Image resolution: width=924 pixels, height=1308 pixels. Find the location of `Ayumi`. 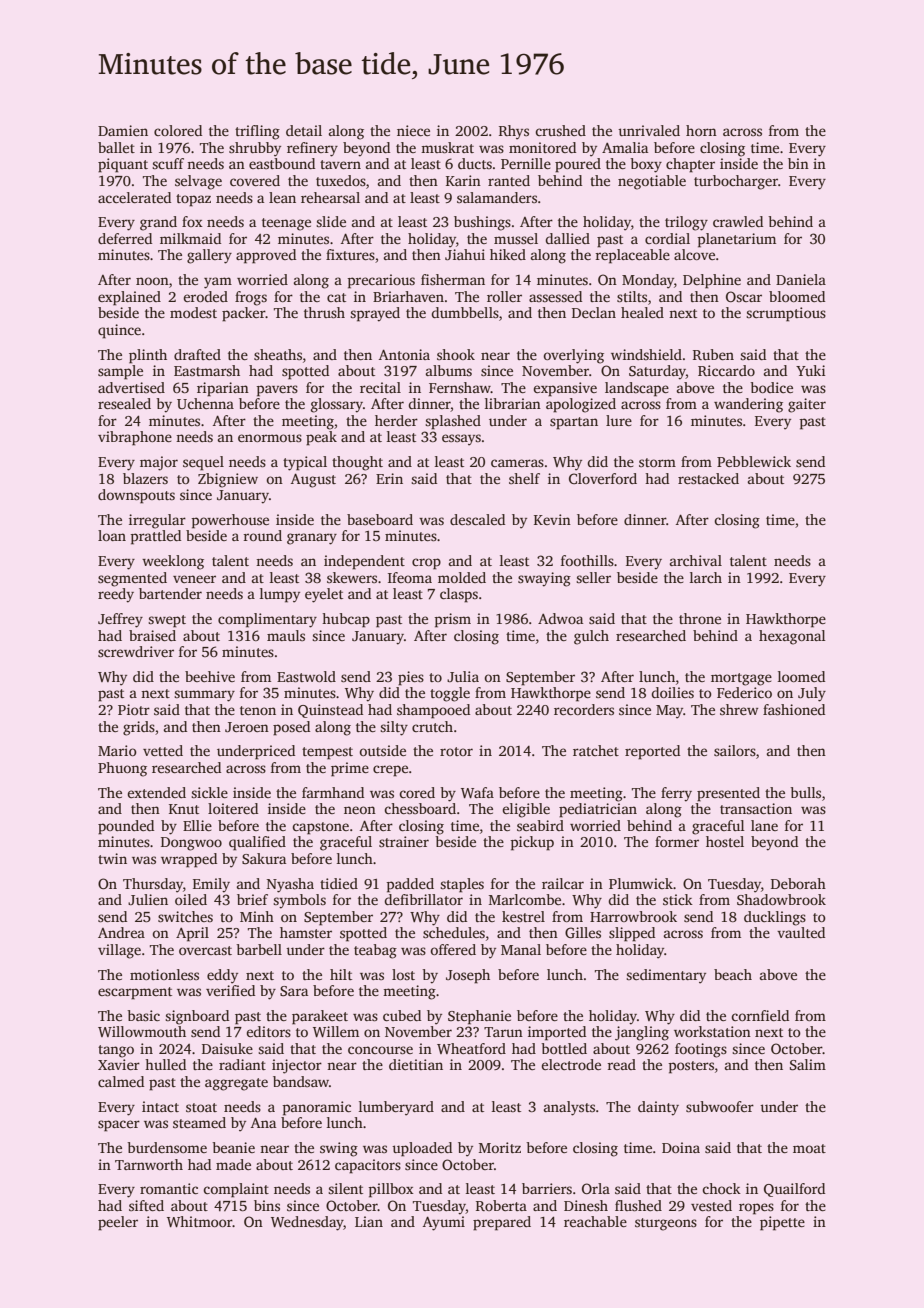

Ayumi is located at coordinates (444, 1223).
